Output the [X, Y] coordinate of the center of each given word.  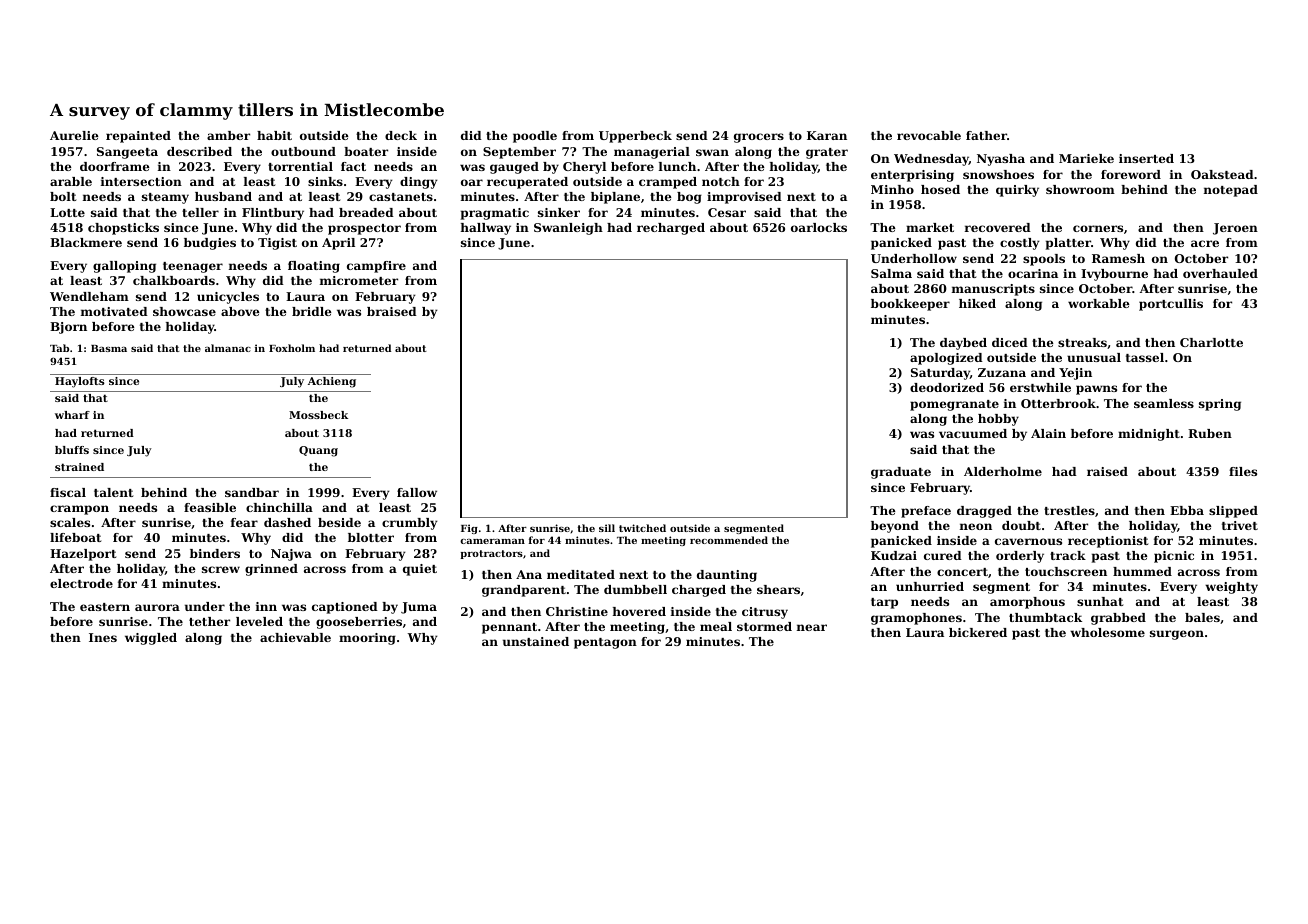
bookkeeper [910, 305]
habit [274, 135]
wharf [72, 415]
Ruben [1210, 433]
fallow [417, 492]
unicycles [228, 298]
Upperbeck [635, 137]
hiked [977, 303]
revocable [929, 135]
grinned [271, 570]
